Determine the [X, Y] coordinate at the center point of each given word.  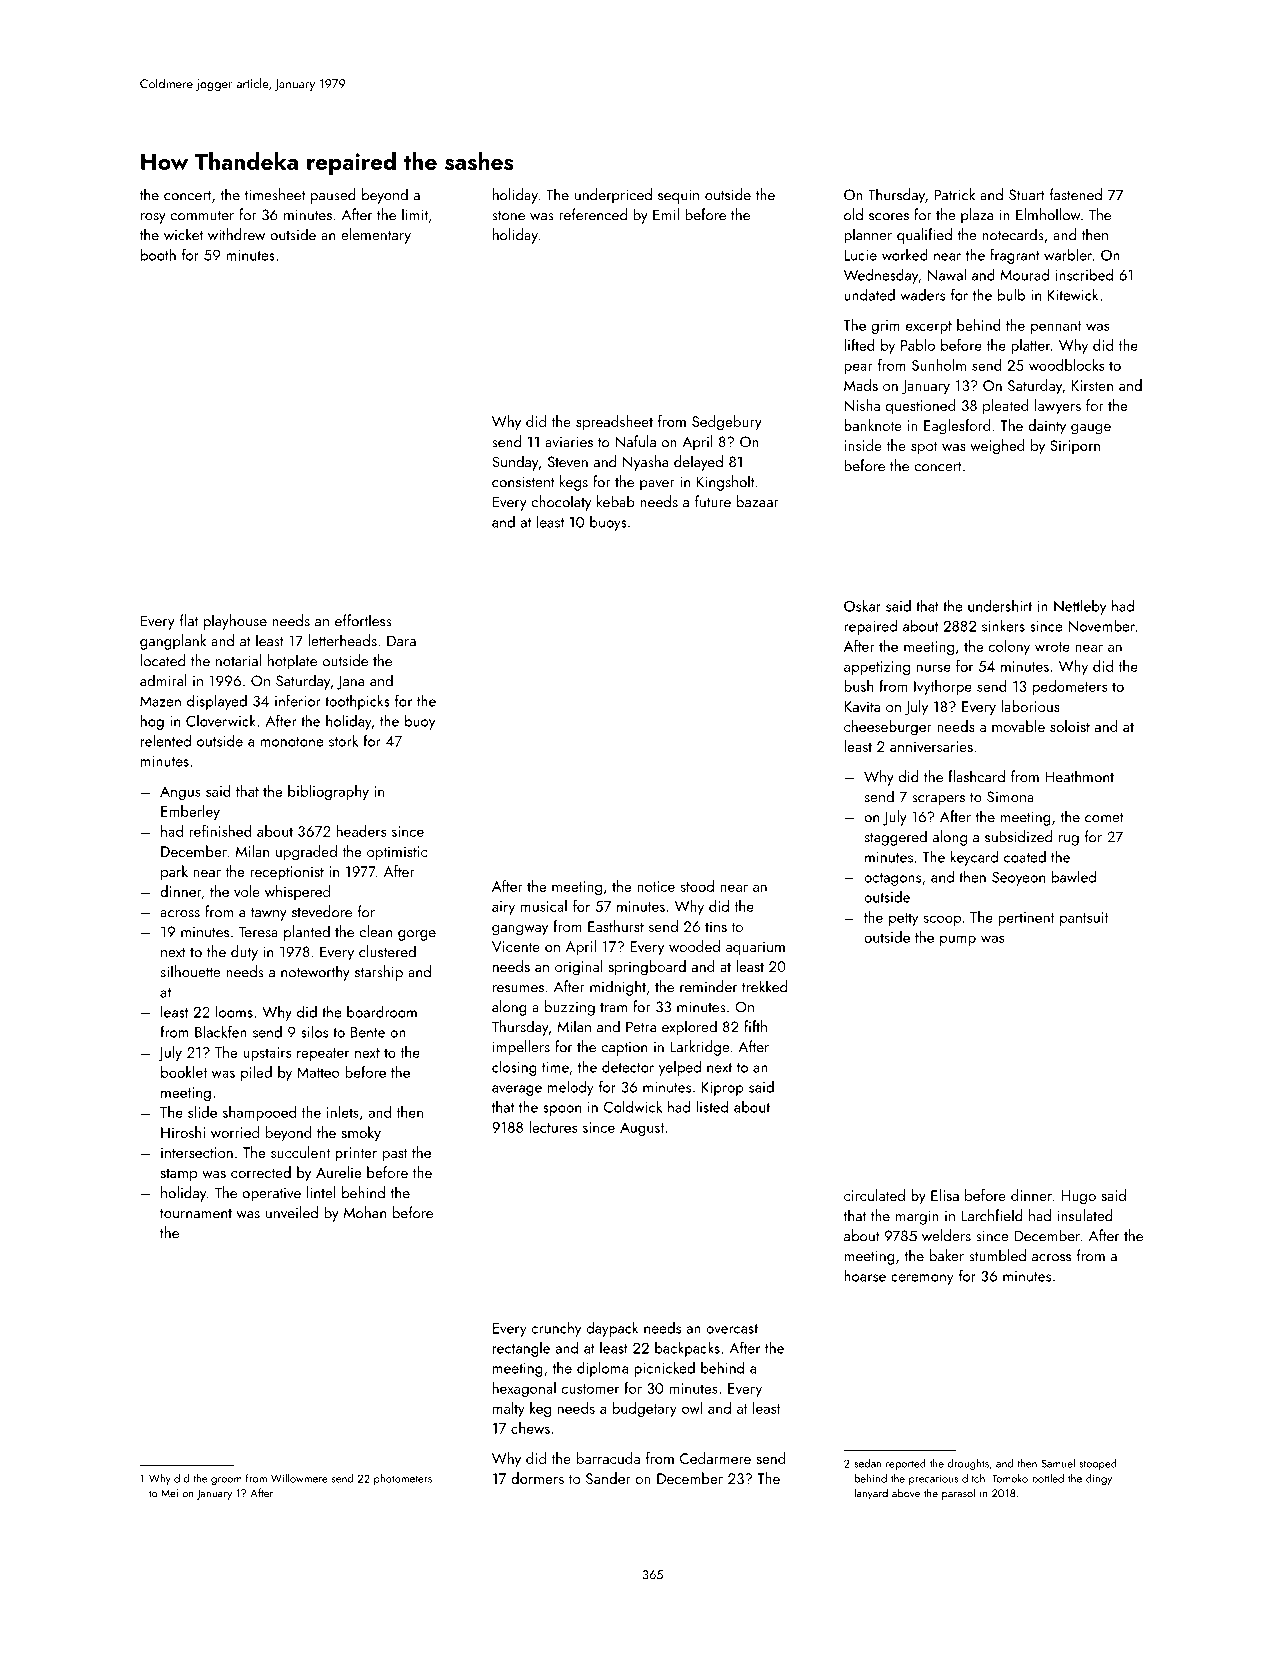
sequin [678, 196]
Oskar [862, 606]
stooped [1098, 1464]
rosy [153, 218]
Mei [169, 1493]
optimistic [397, 853]
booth [158, 254]
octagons [892, 879]
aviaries [569, 442]
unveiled [292, 1212]
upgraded [306, 853]
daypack [612, 1329]
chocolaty [561, 503]
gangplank [173, 642]
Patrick [954, 194]
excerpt [929, 327]
